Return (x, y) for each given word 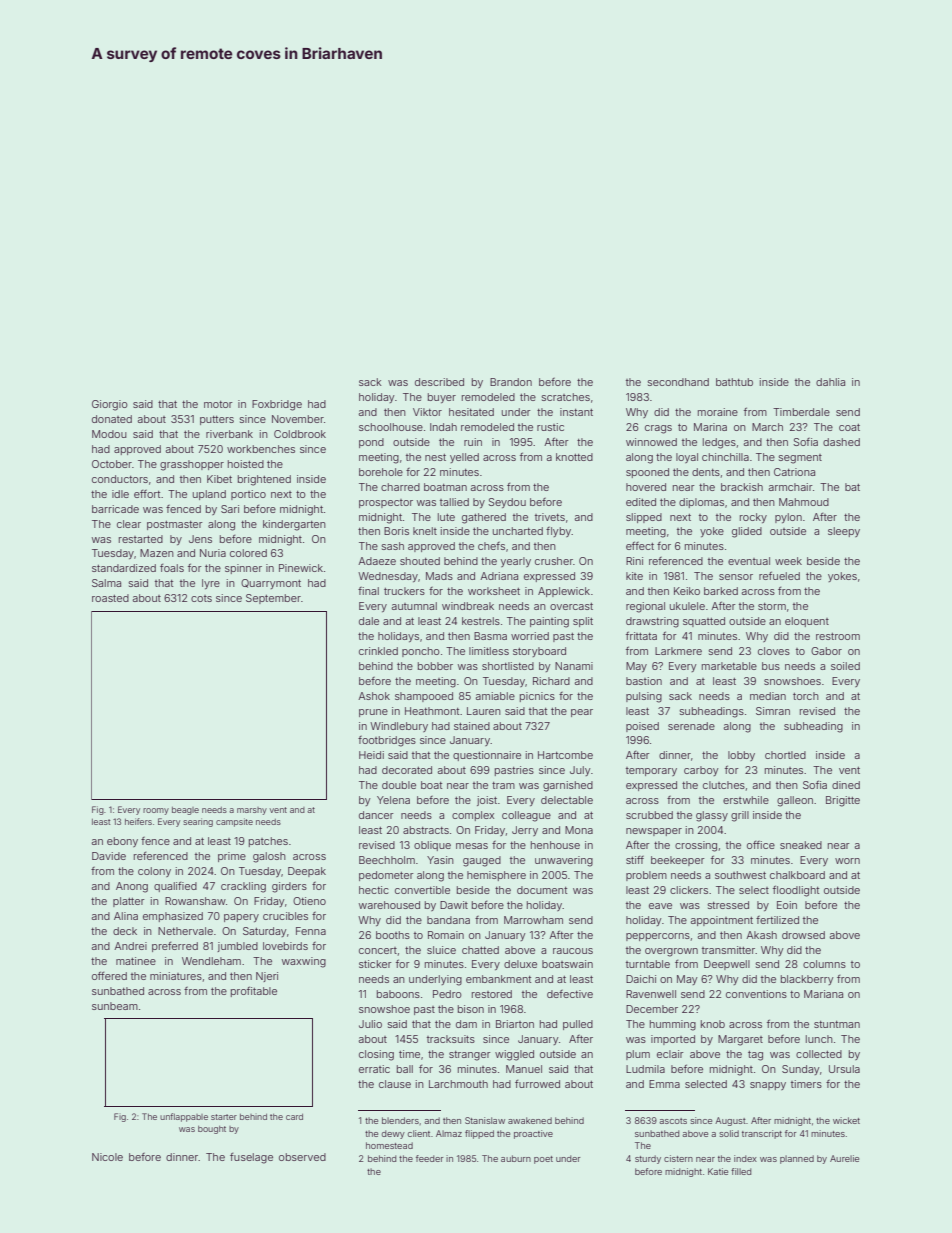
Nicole (107, 1157)
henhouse (555, 845)
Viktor (427, 412)
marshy (252, 811)
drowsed (803, 935)
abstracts (426, 830)
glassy (712, 816)
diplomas (701, 503)
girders (289, 887)
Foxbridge (277, 405)
